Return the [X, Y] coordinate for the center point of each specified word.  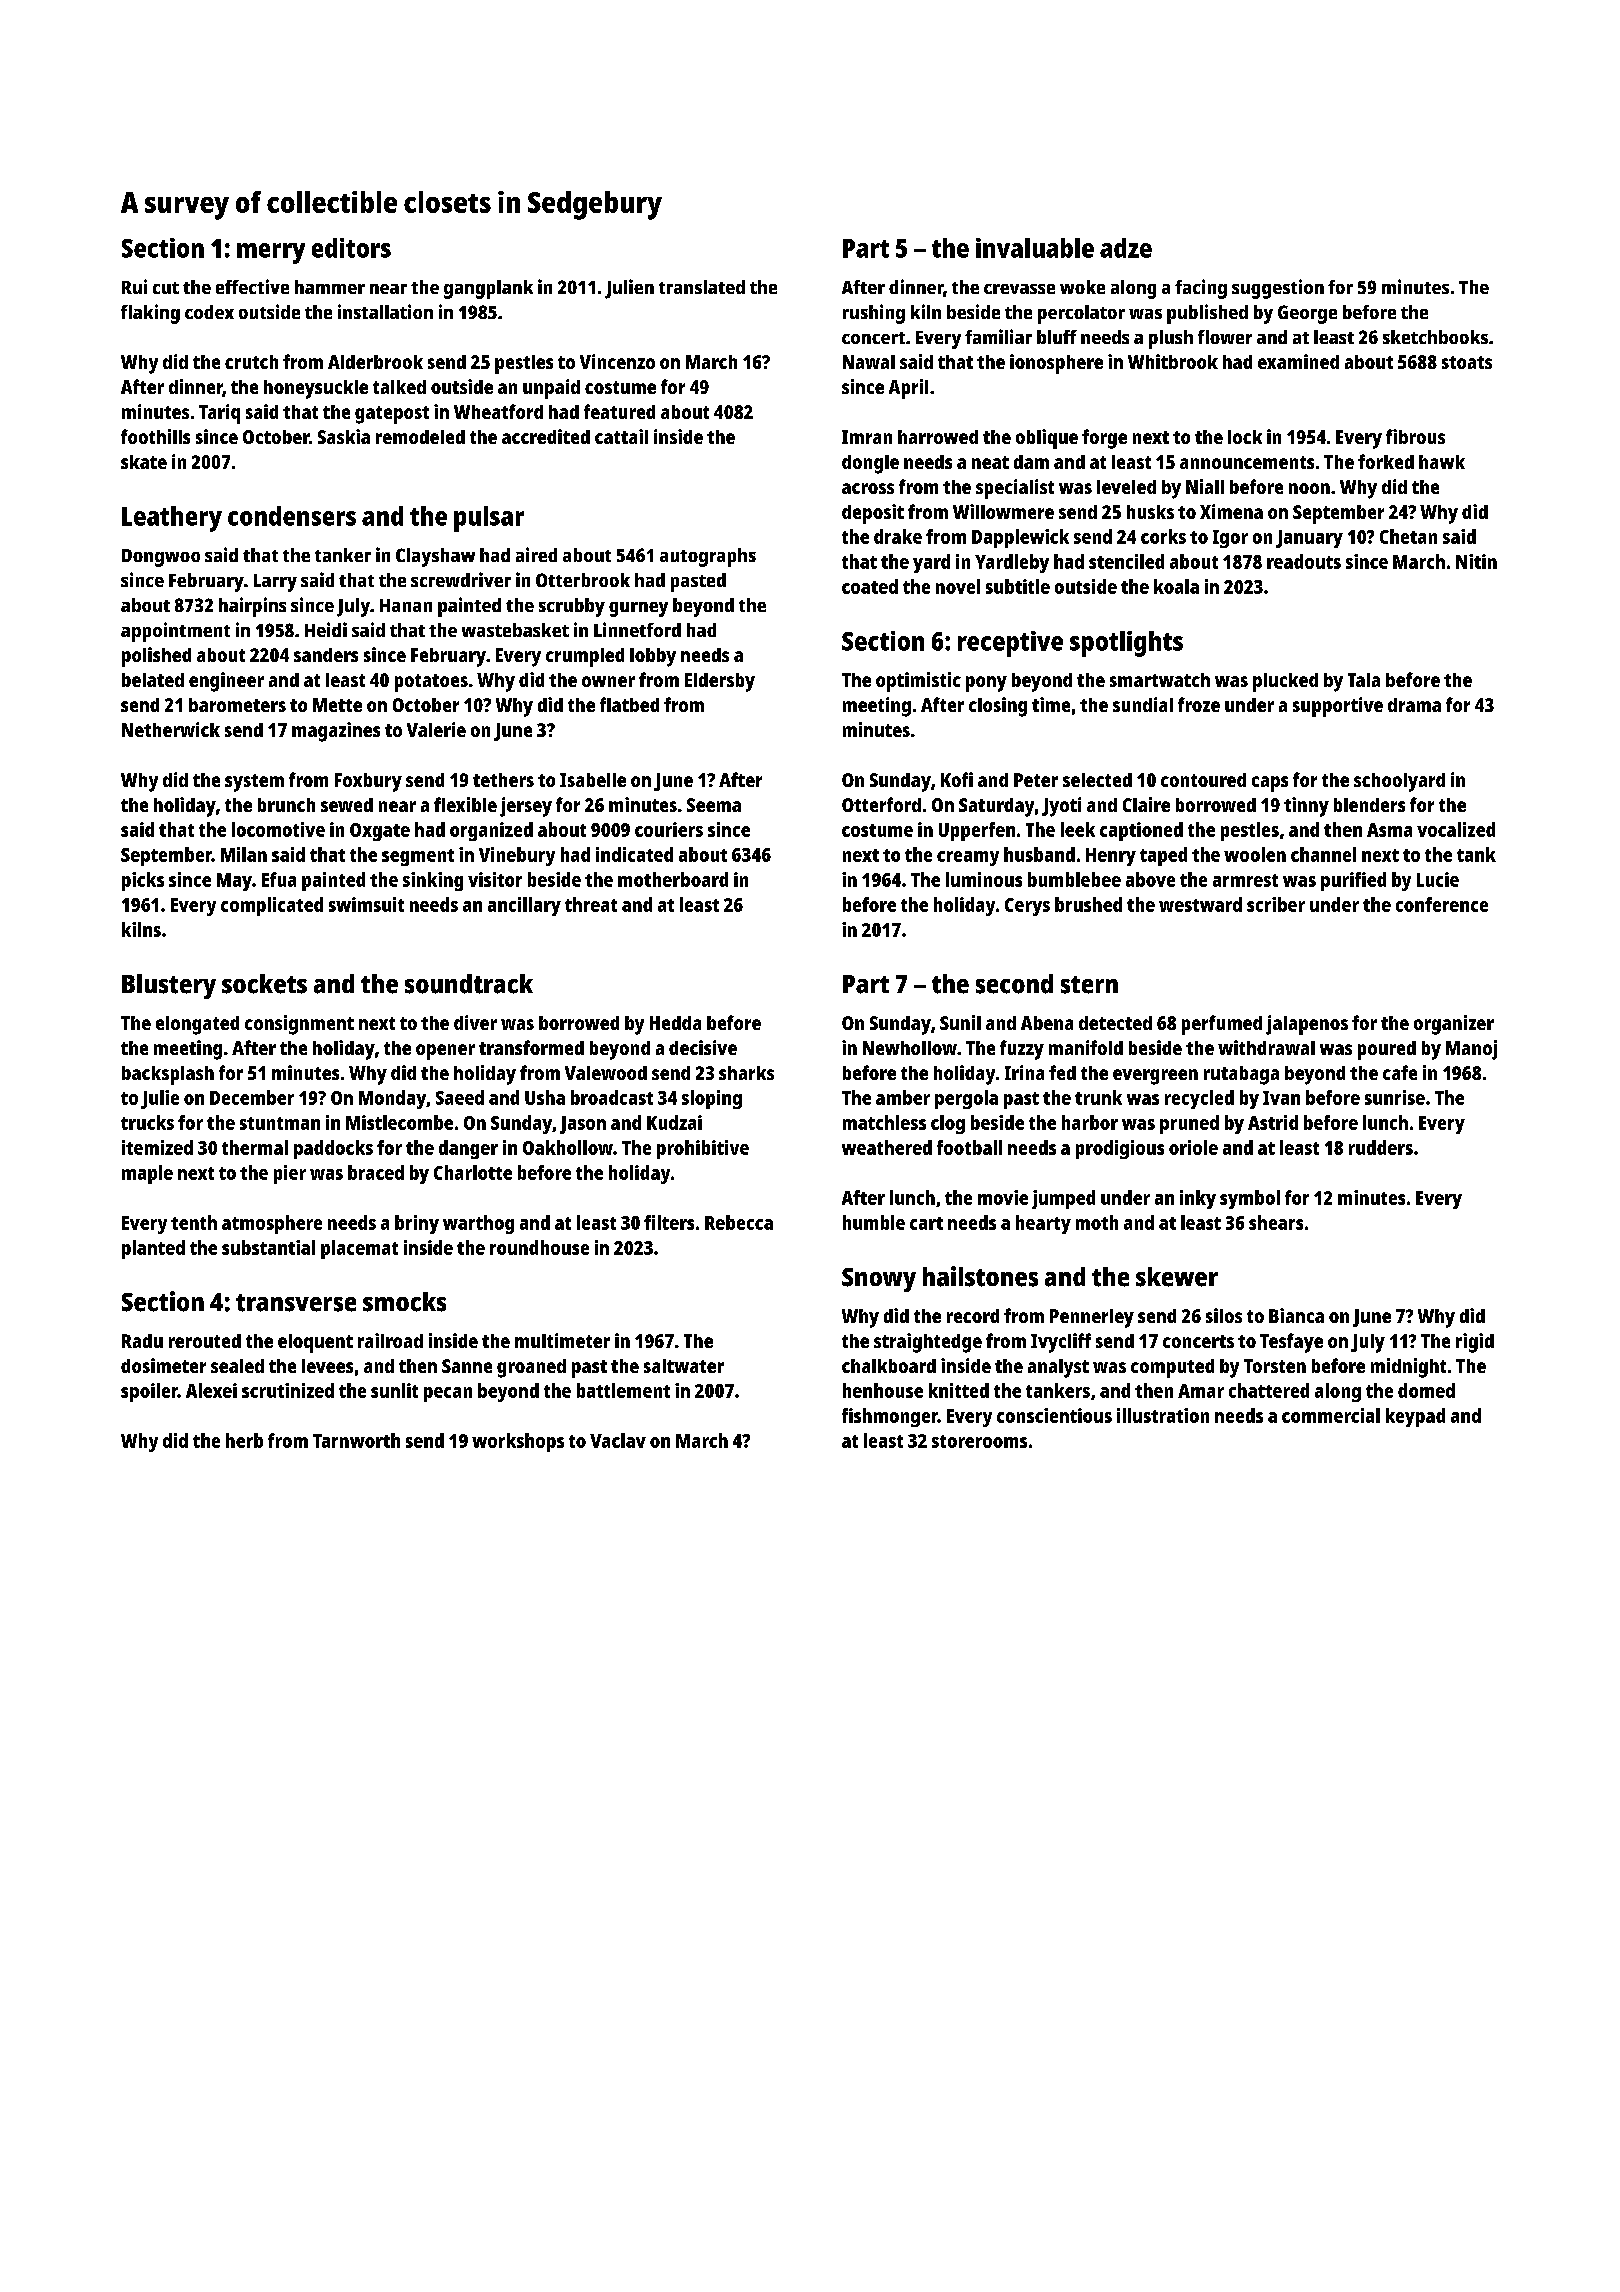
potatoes [431, 683]
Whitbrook [1173, 361]
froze [1199, 704]
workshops [518, 1442]
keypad [1415, 1417]
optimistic [918, 682]
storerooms [979, 1441]
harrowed [938, 437]
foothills [155, 436]
